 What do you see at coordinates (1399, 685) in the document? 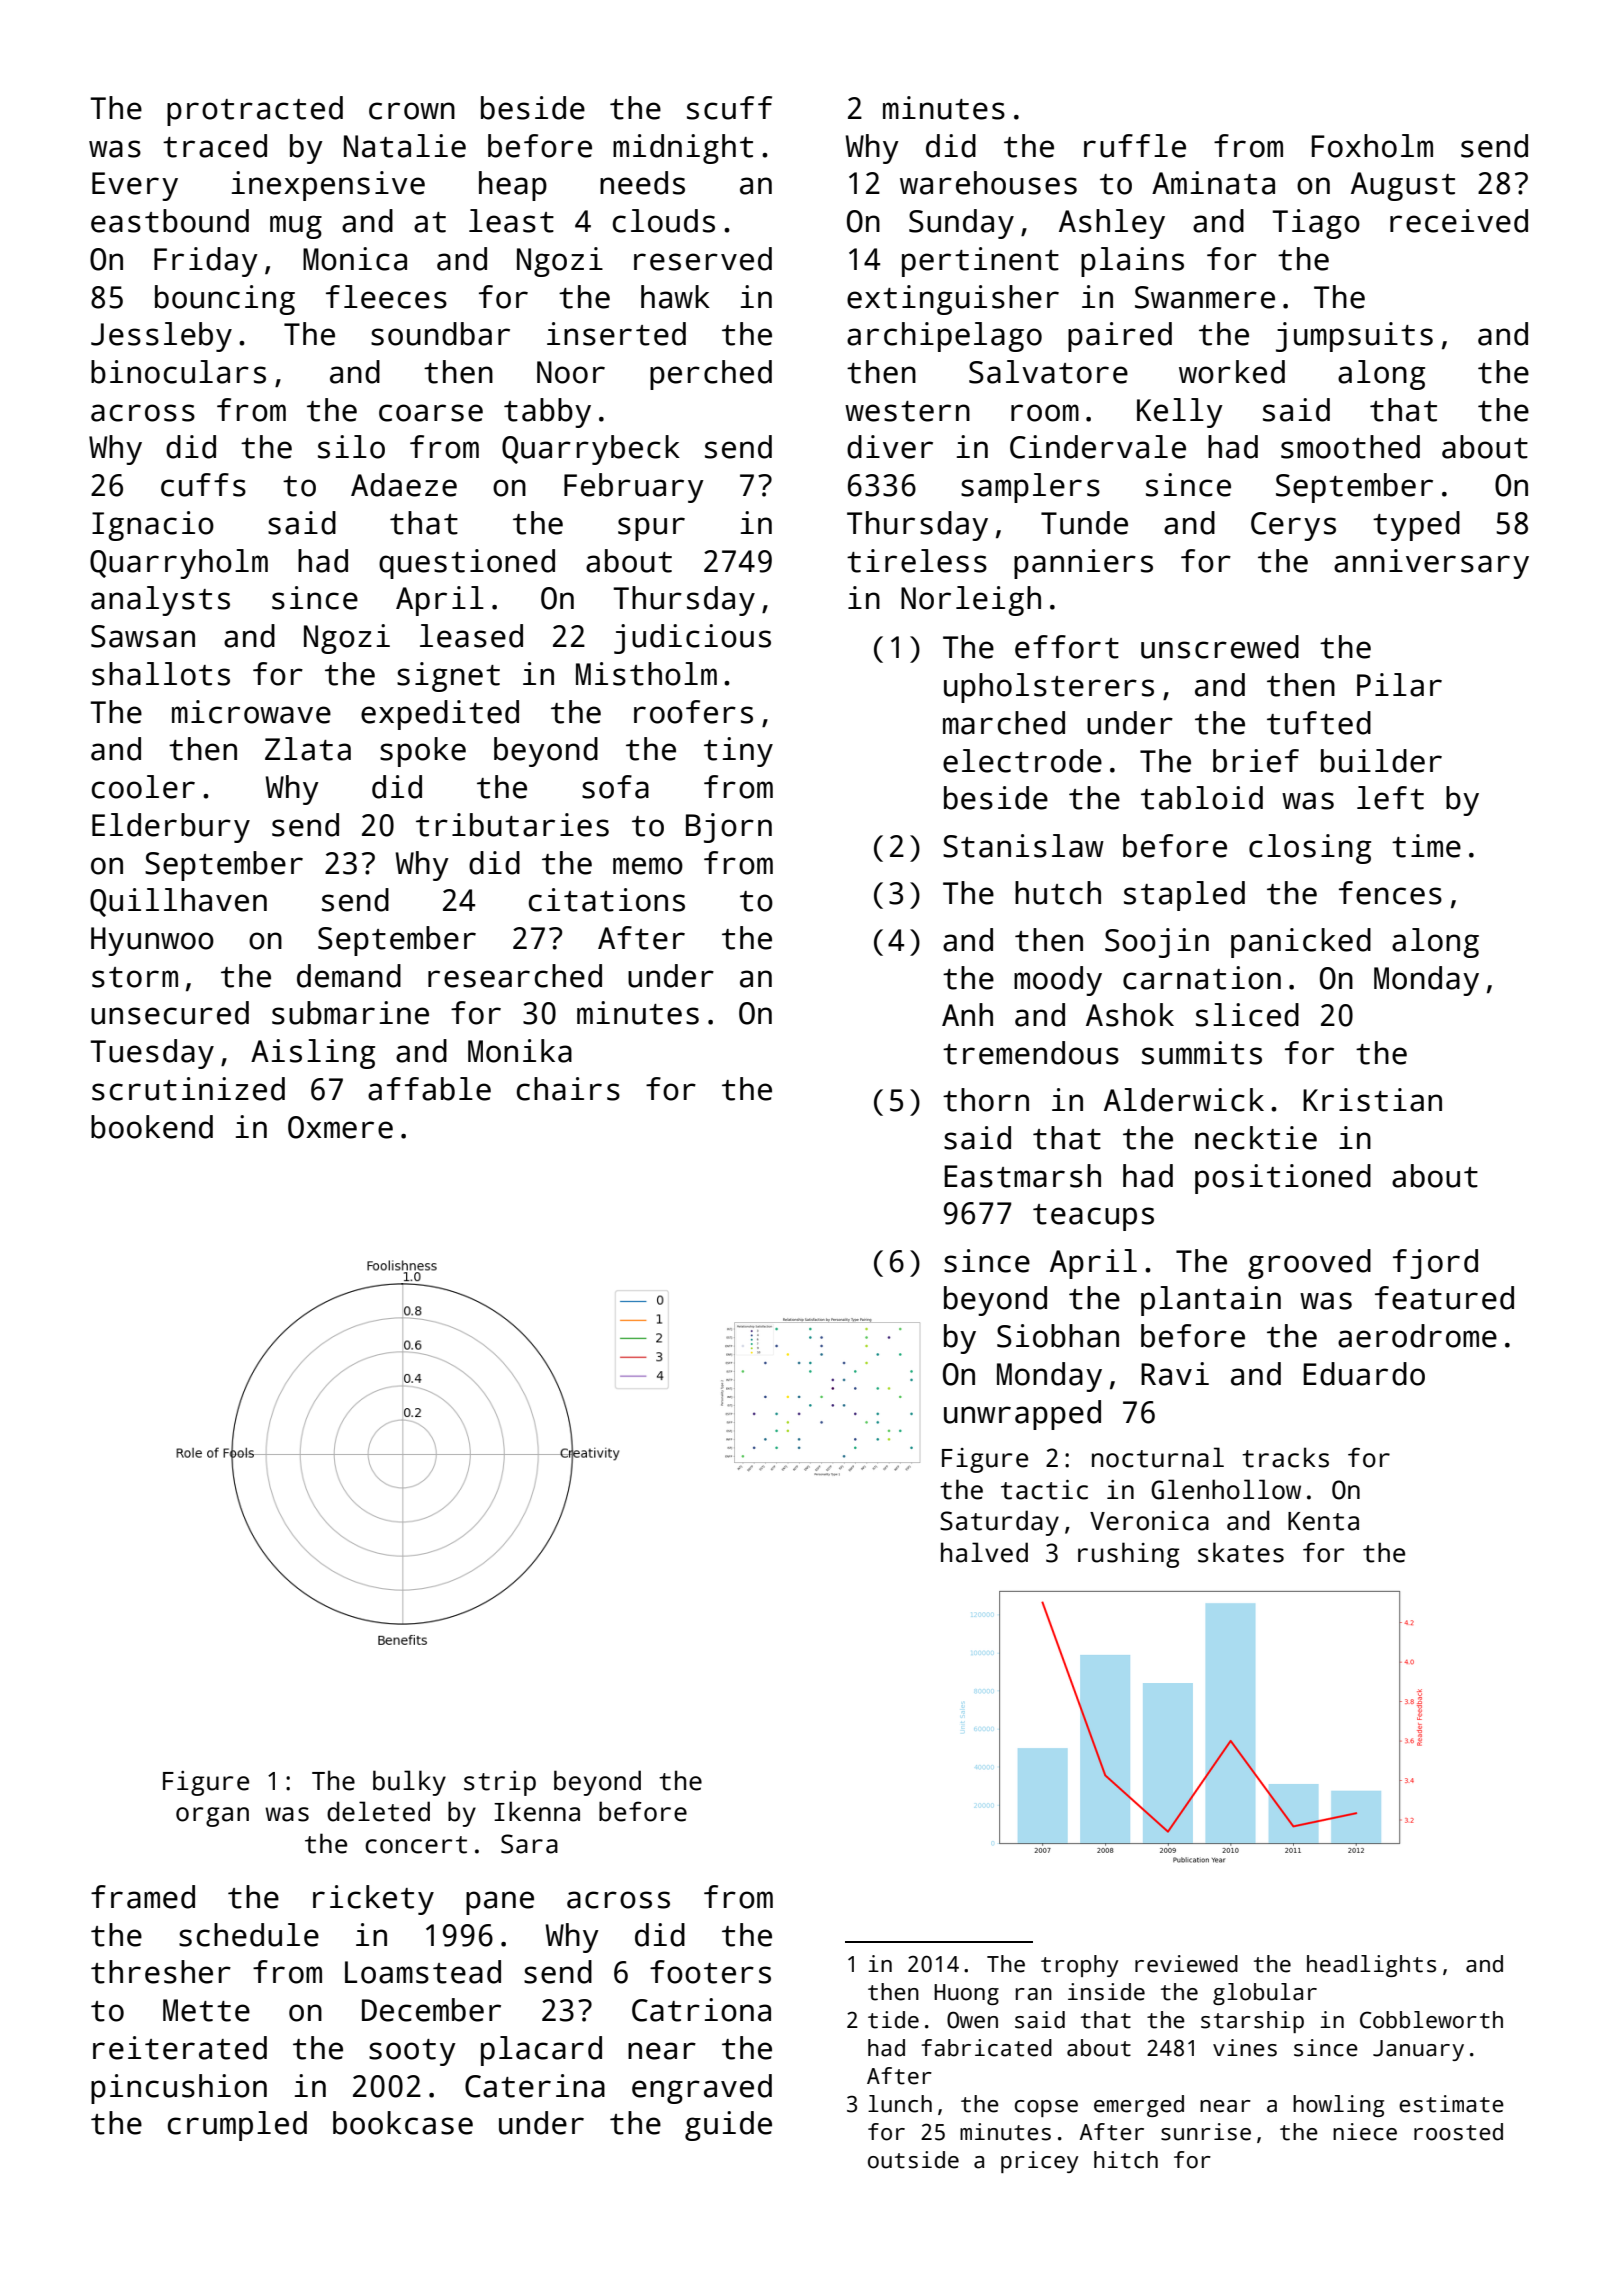
I see `Pilar` at bounding box center [1399, 685].
